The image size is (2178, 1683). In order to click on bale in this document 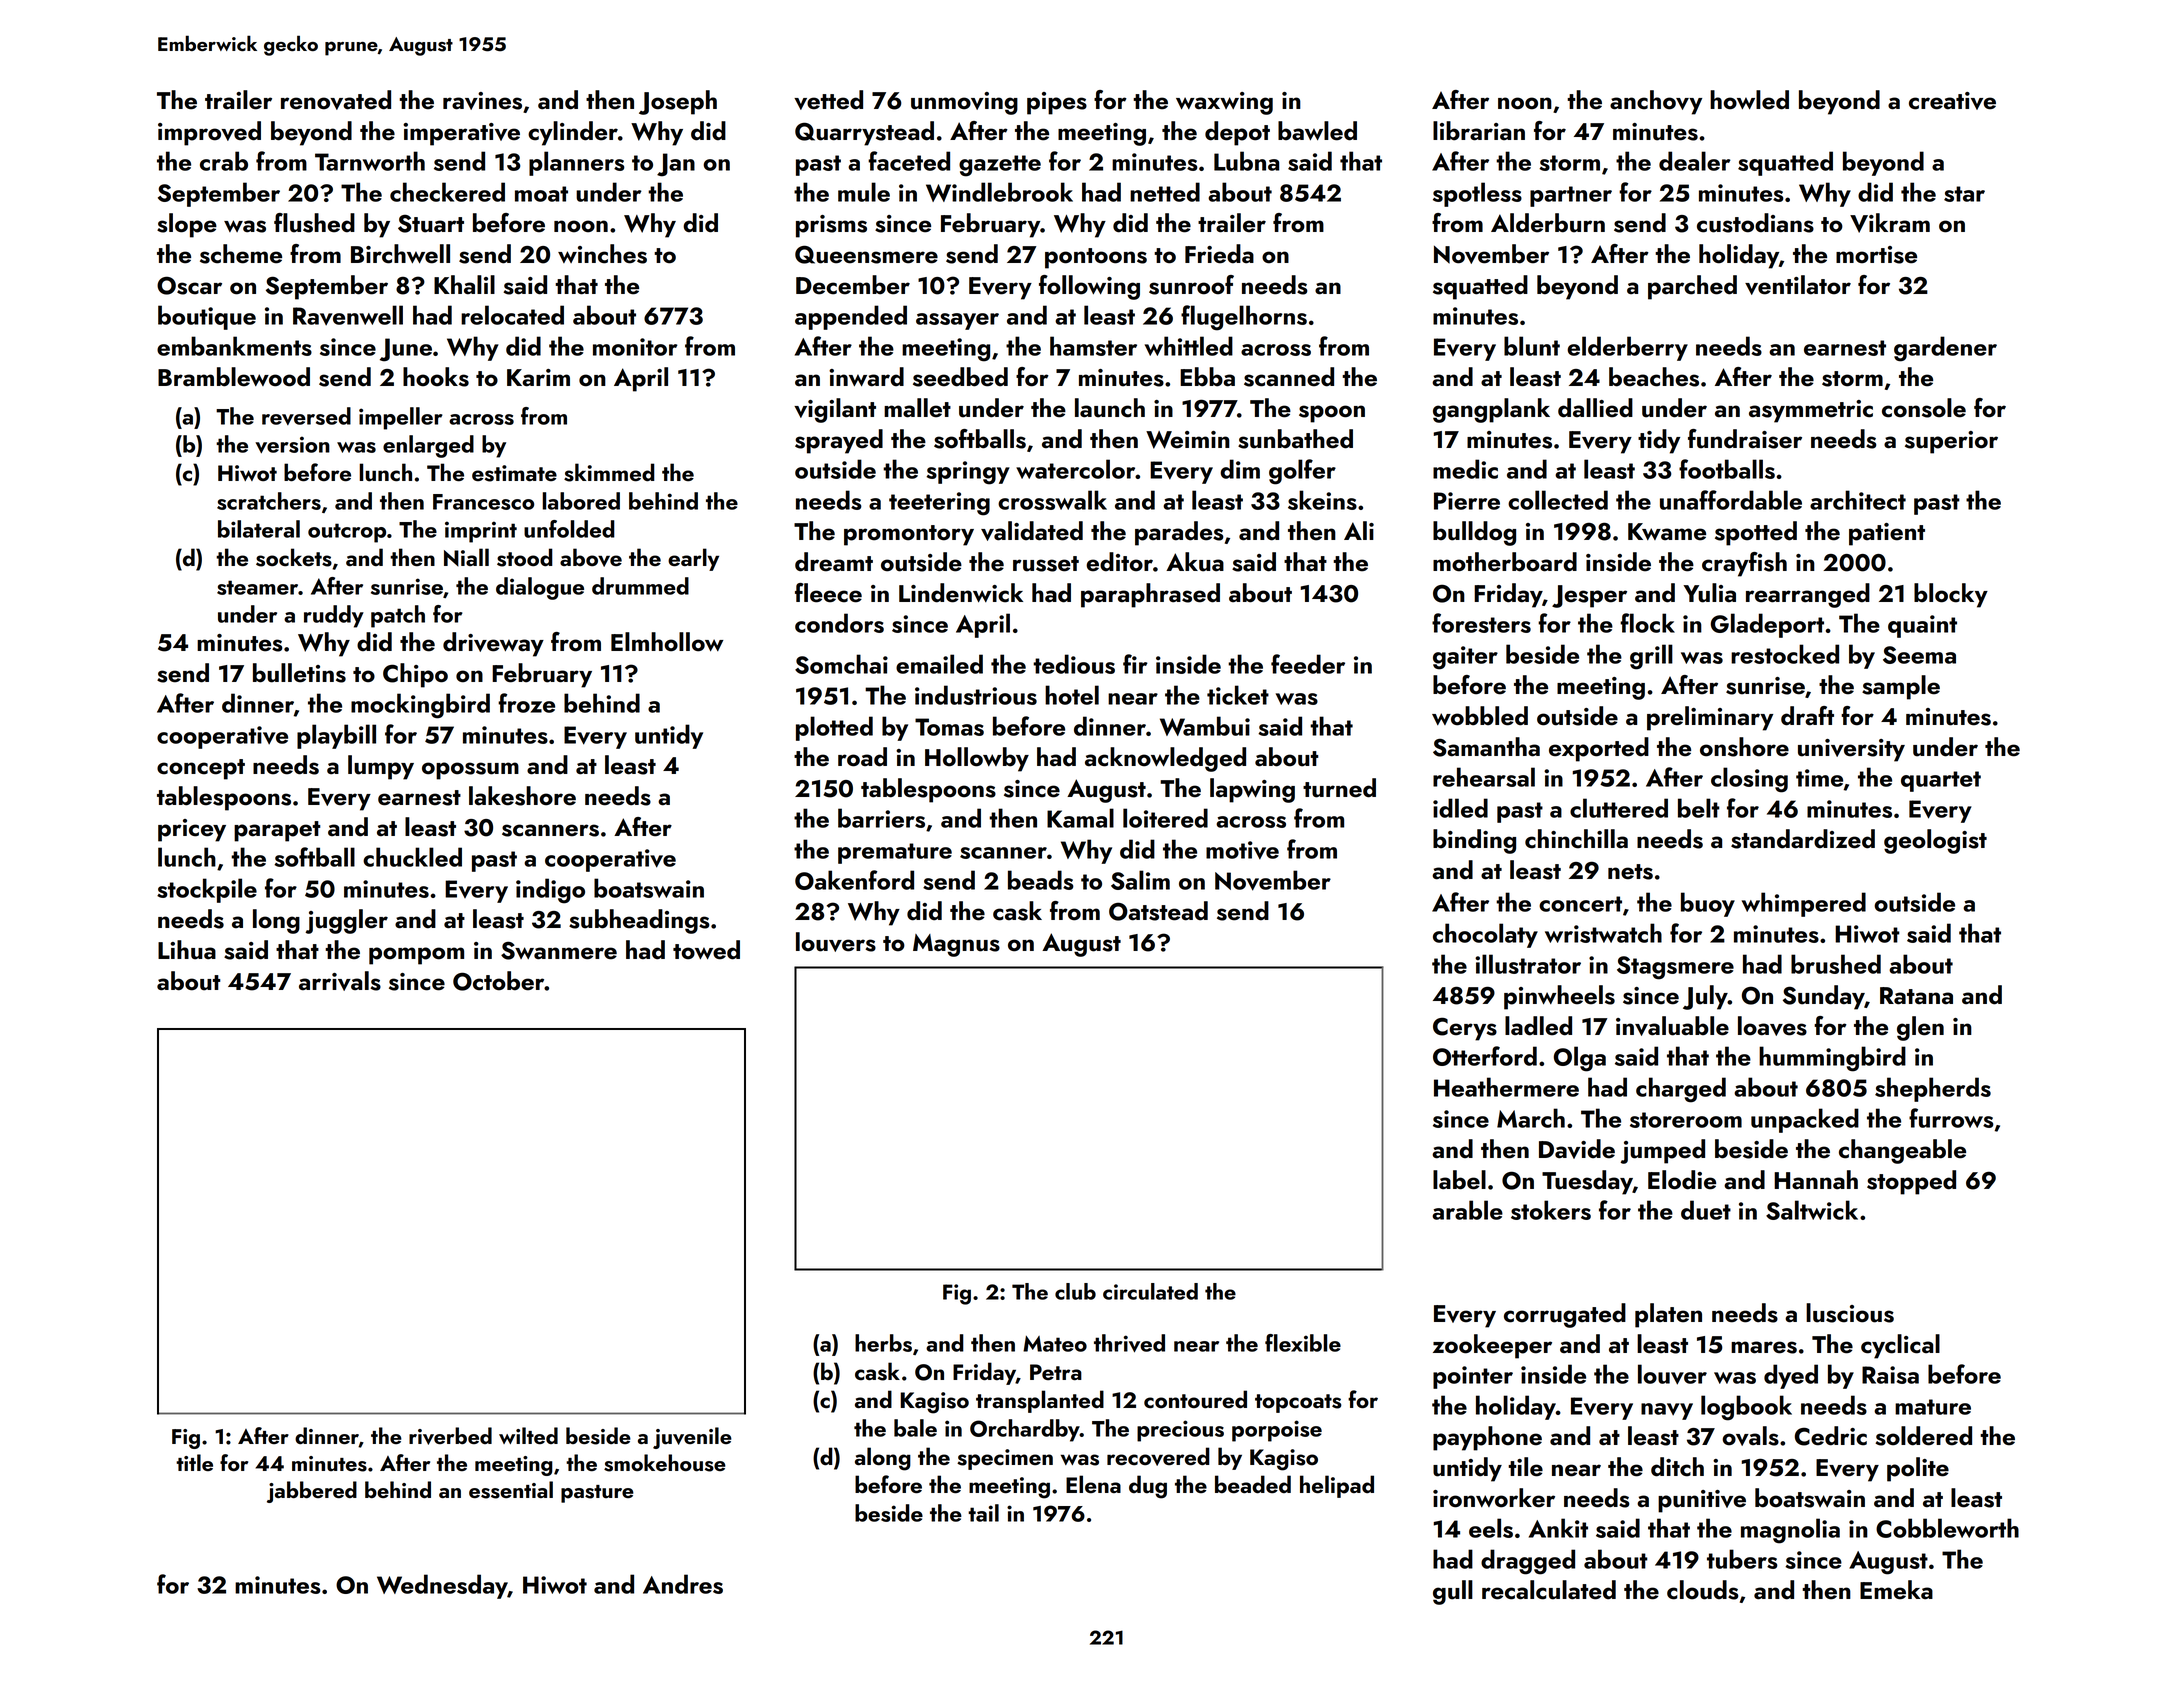, I will do `click(915, 1428)`.
